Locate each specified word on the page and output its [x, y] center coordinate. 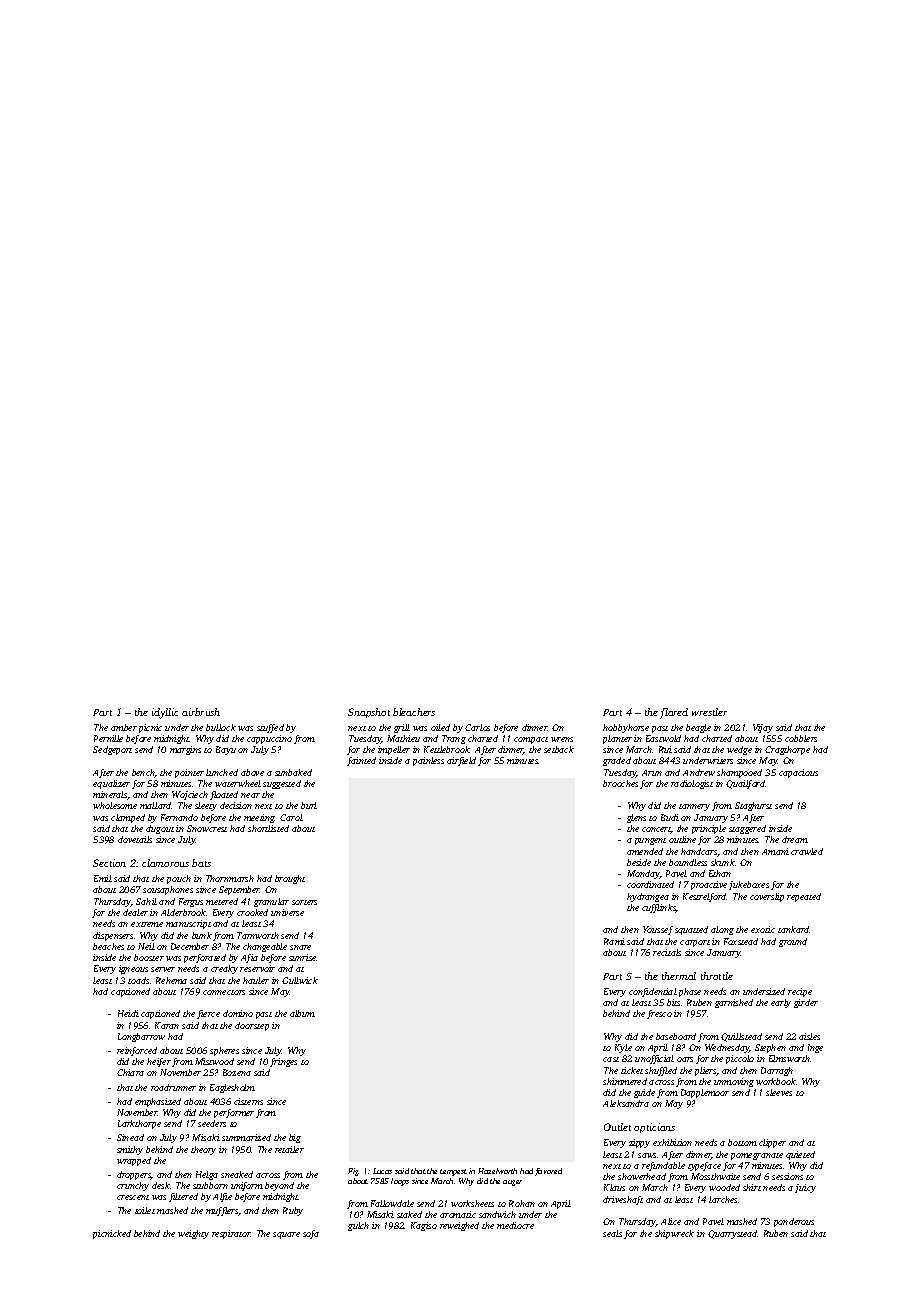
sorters [304, 902]
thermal [679, 976]
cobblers [801, 738]
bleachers [414, 712]
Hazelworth [497, 1171]
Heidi [128, 1013]
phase [690, 992]
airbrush [201, 712]
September [239, 890]
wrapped [134, 1161]
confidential [653, 992]
